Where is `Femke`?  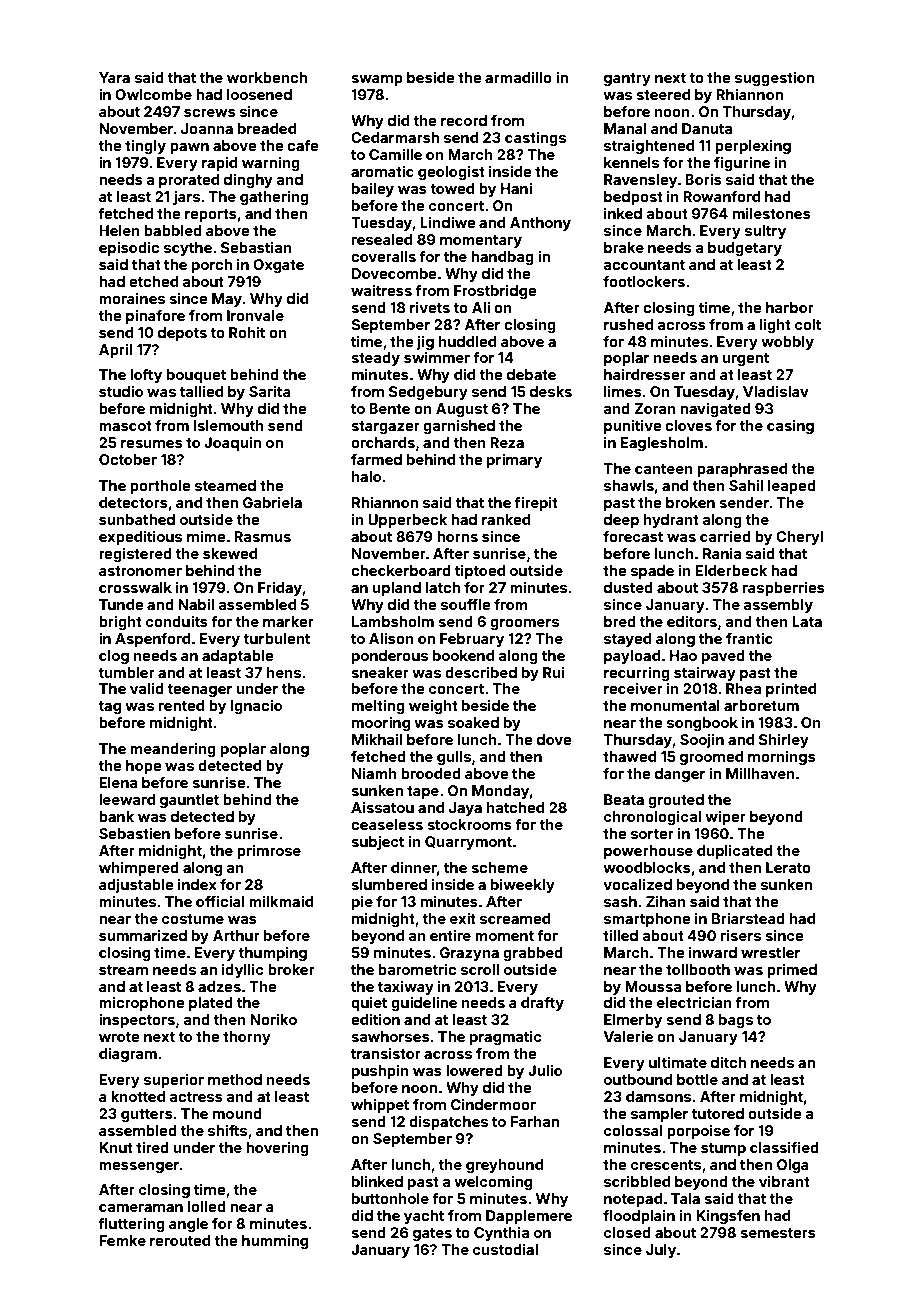
Femke is located at coordinates (122, 1240).
